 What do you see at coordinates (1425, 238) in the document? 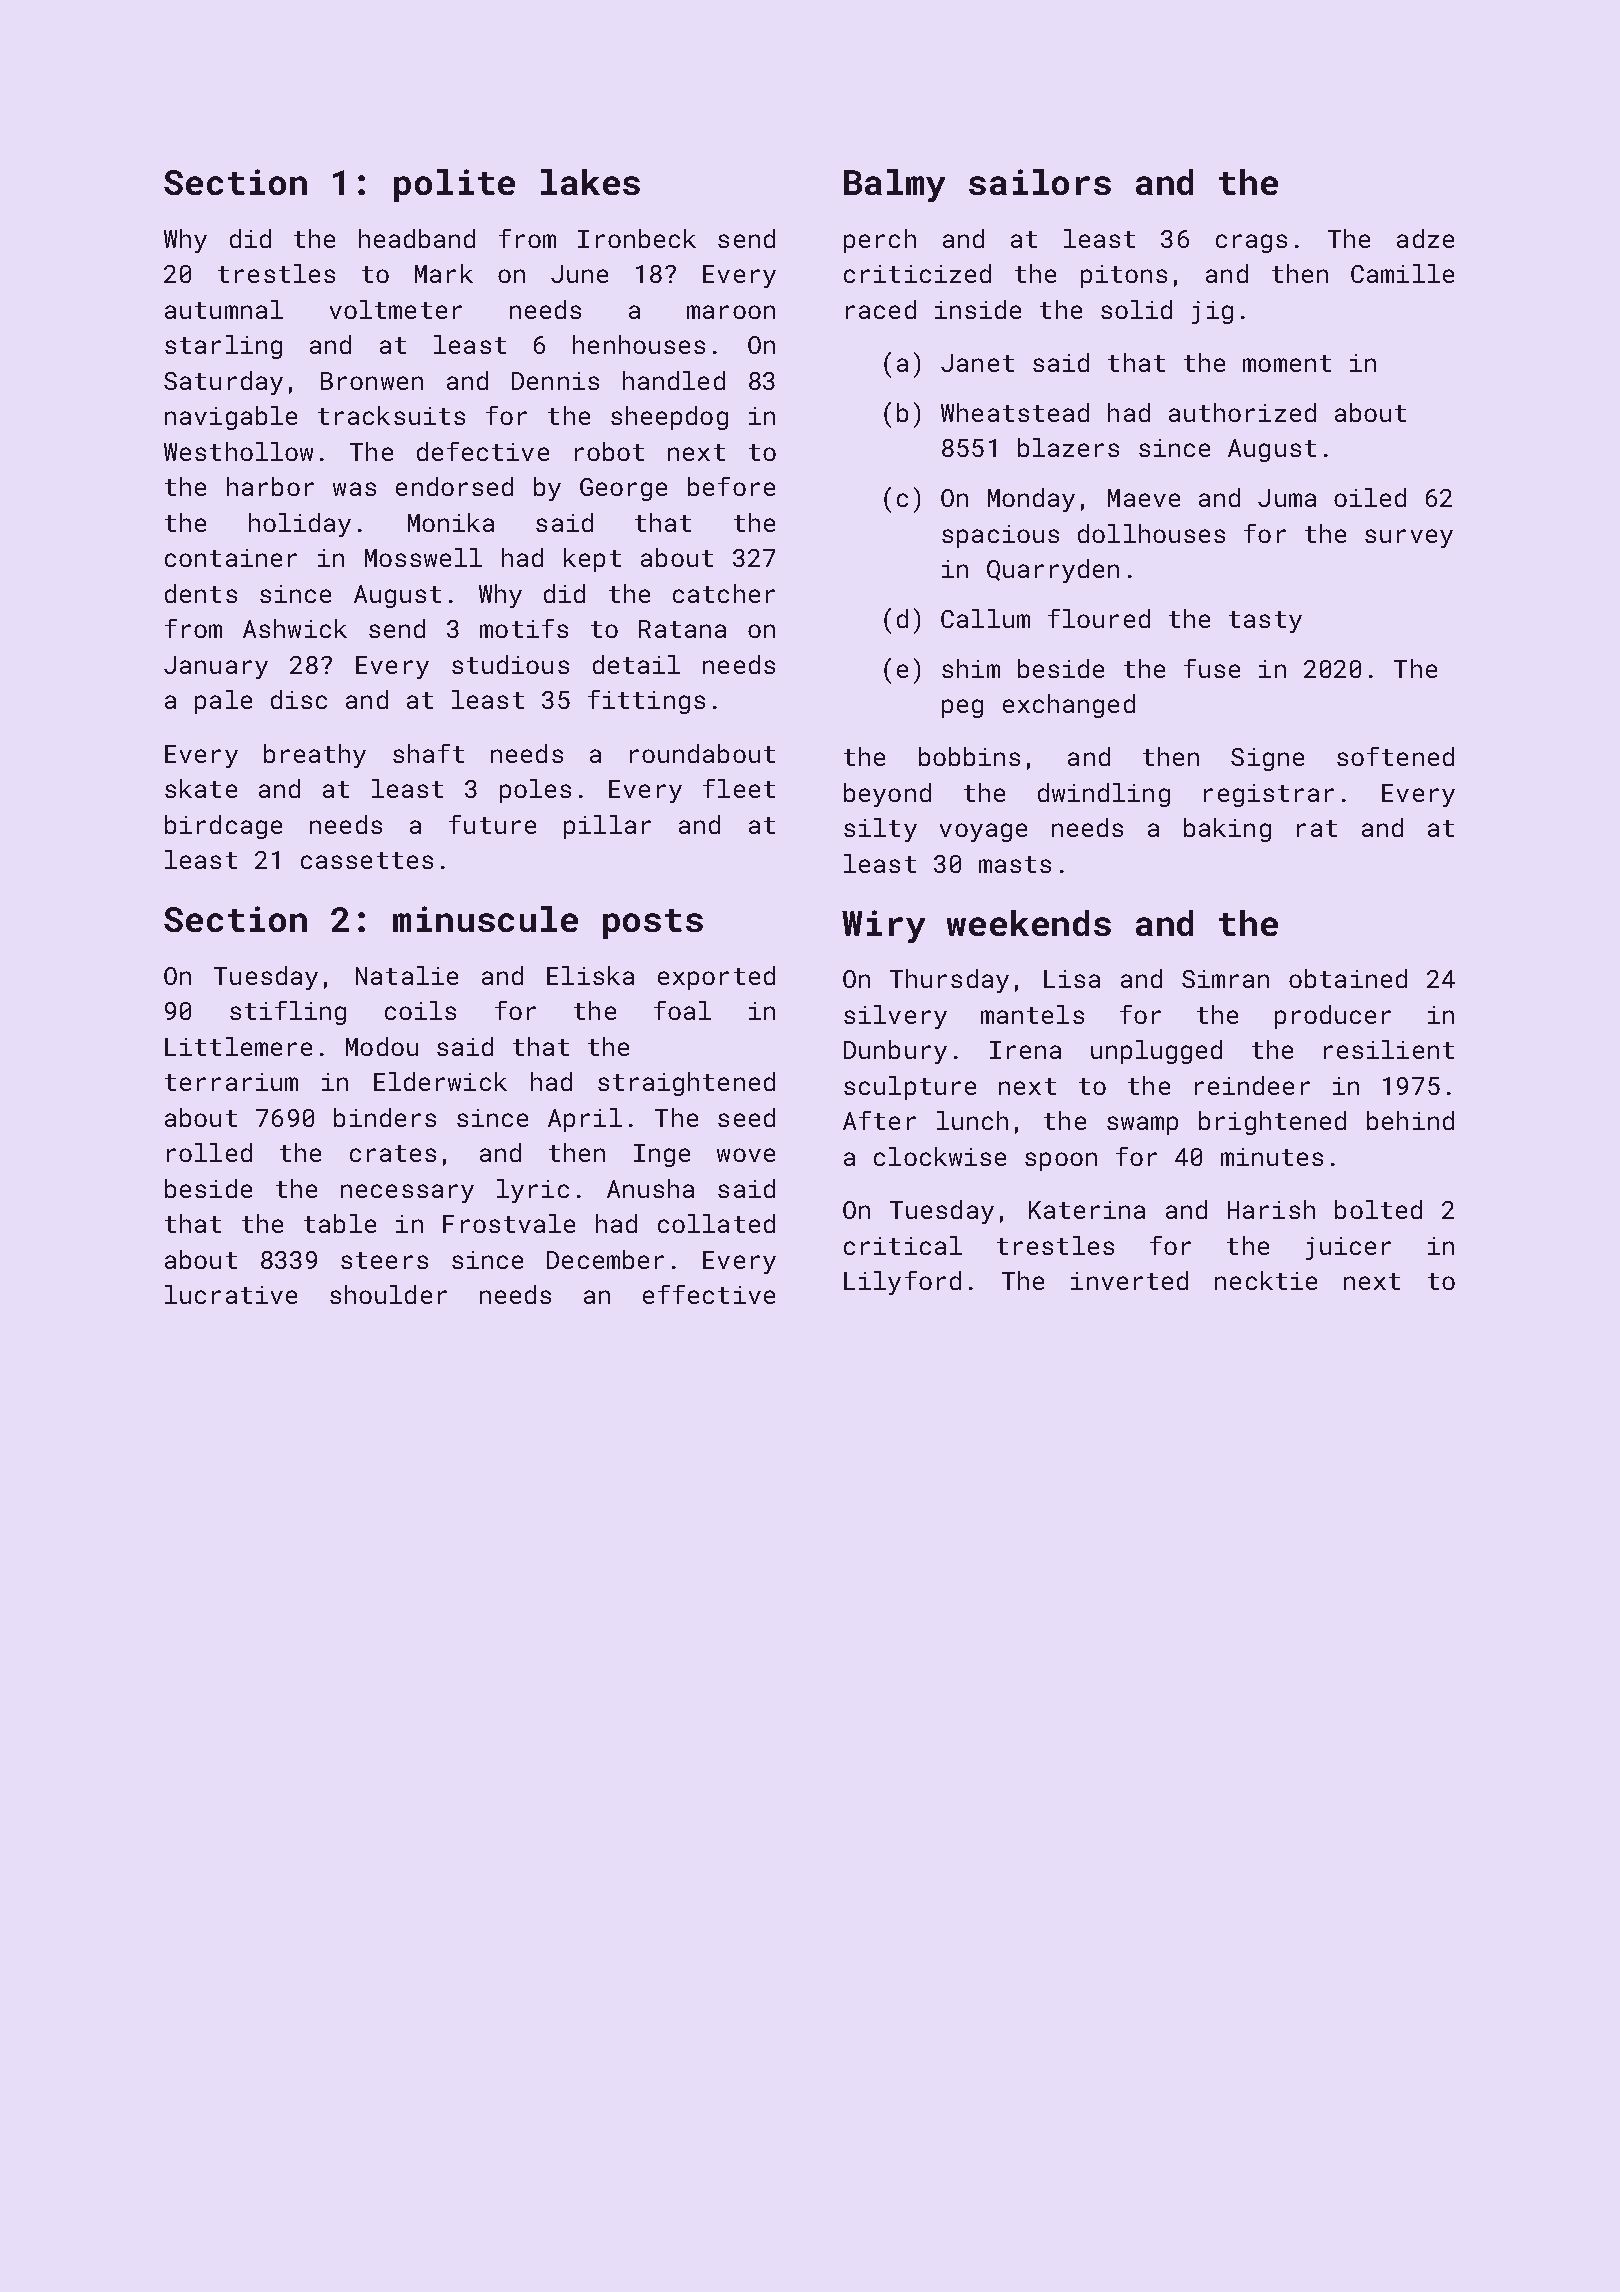
I see `adze` at bounding box center [1425, 238].
